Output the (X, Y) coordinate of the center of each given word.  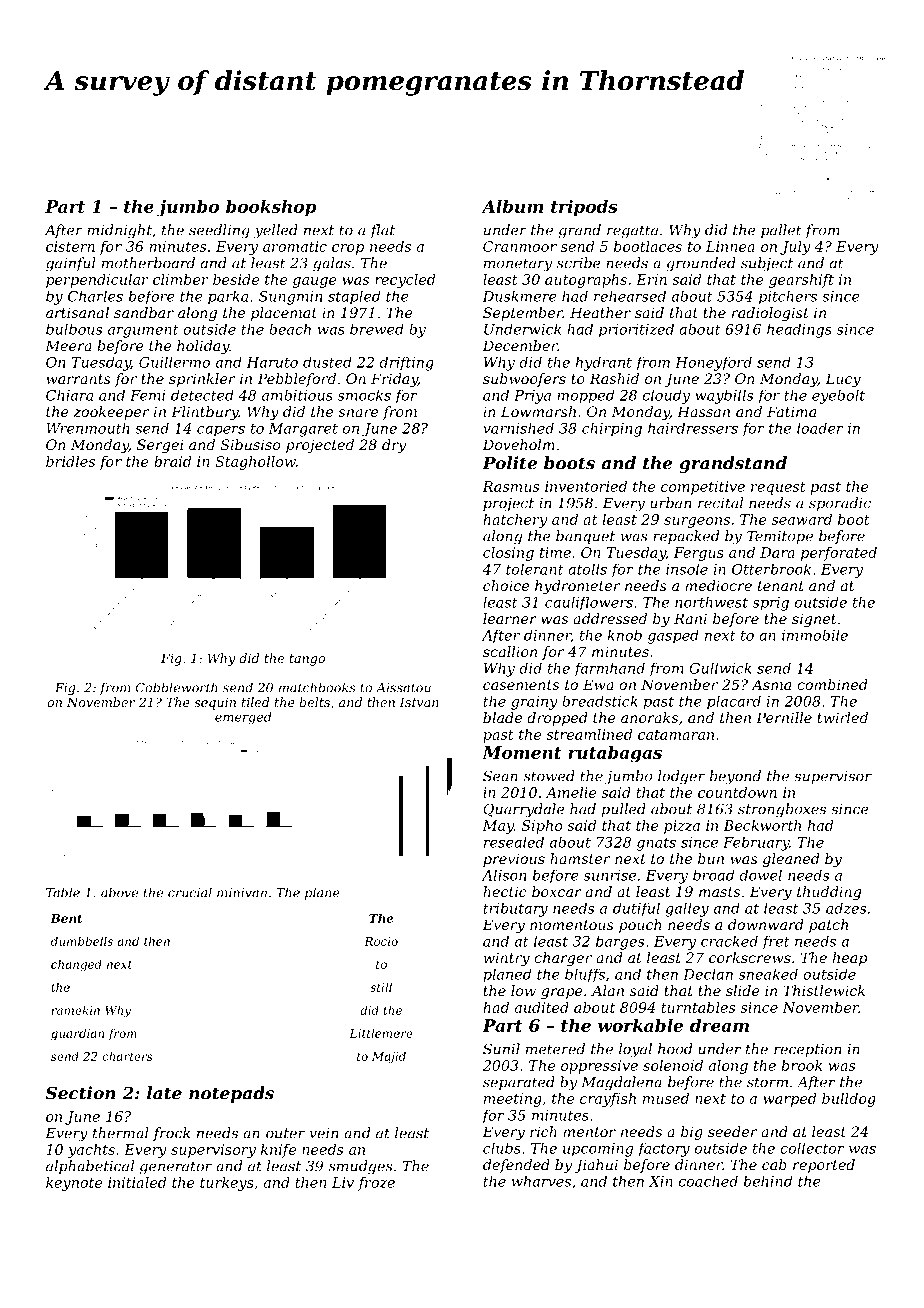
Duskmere (520, 296)
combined (832, 684)
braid (172, 461)
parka (228, 297)
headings (799, 330)
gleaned (791, 860)
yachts (91, 1151)
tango (307, 660)
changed (76, 965)
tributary (515, 909)
